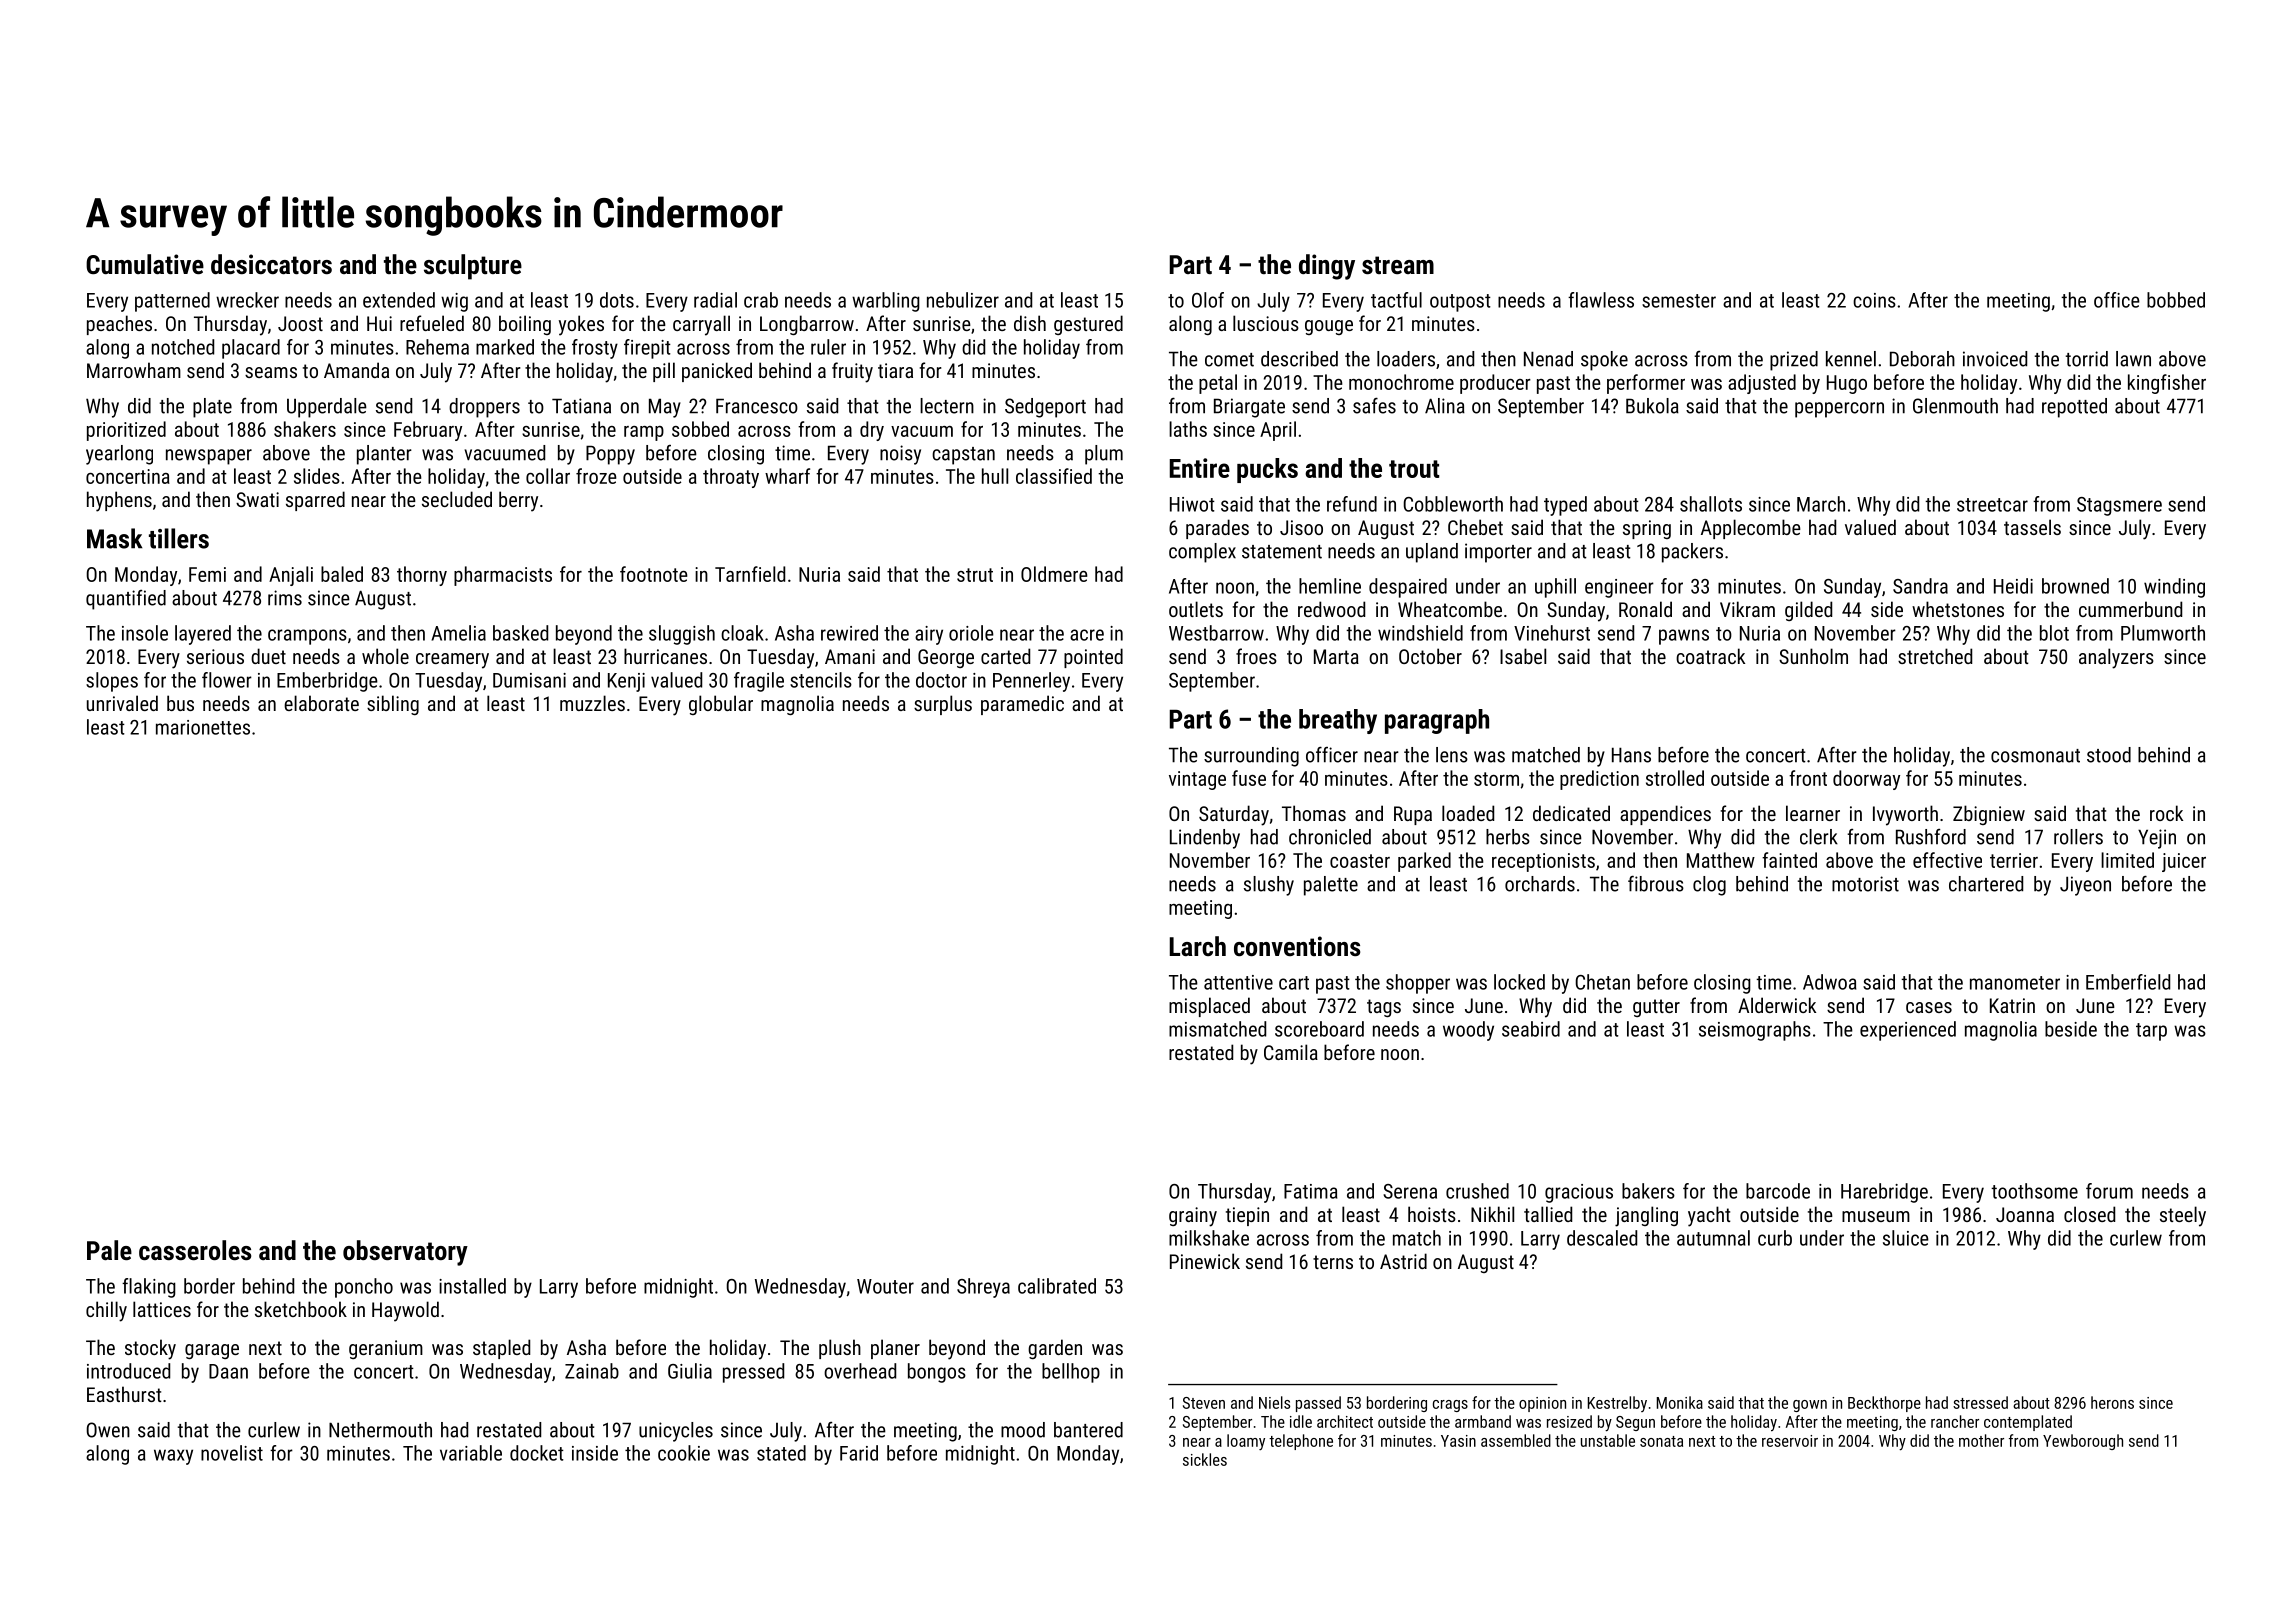  What do you see at coordinates (145, 264) in the screenshot?
I see `Cumulative` at bounding box center [145, 264].
